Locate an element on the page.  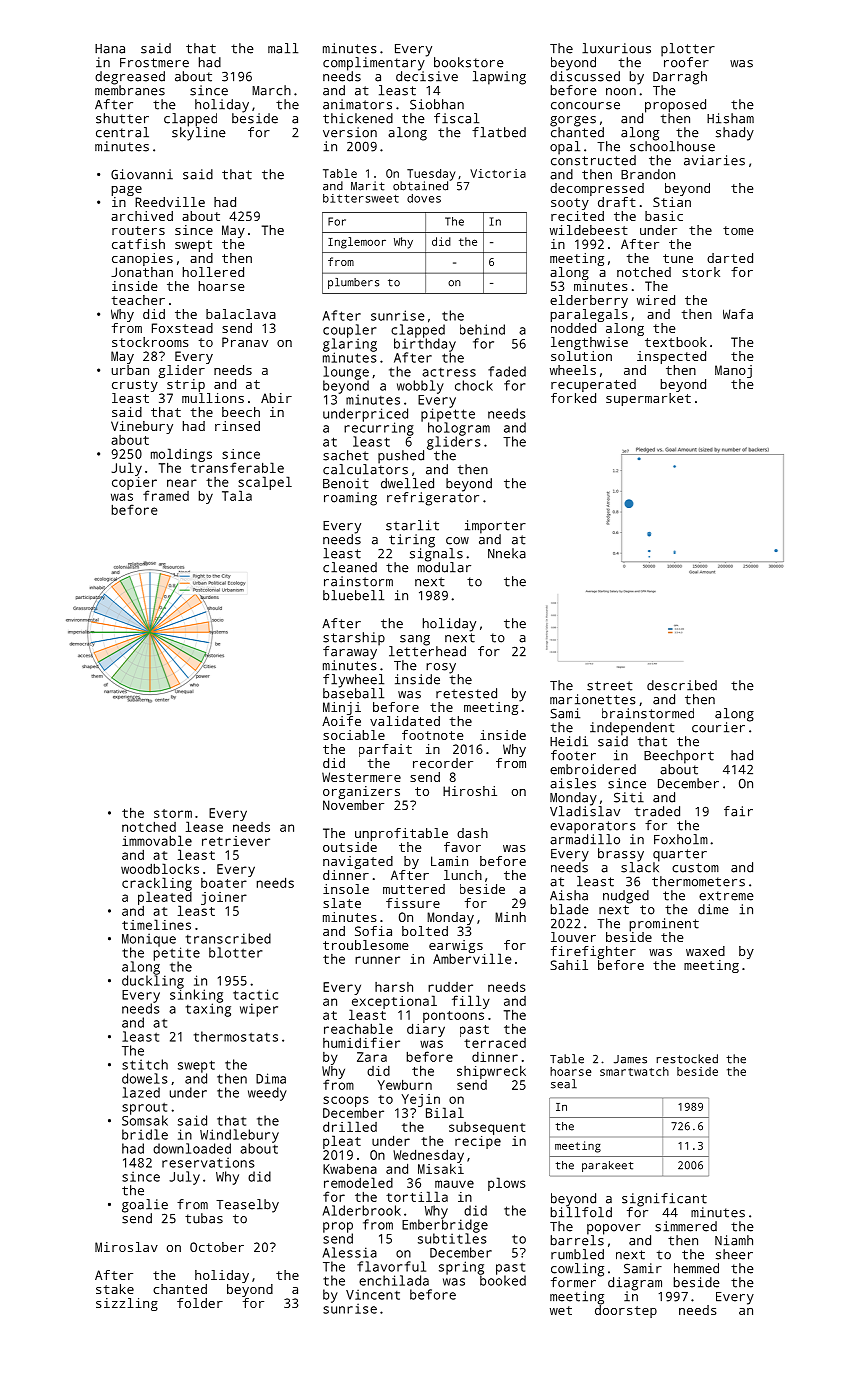
doorstep is located at coordinates (626, 1311).
